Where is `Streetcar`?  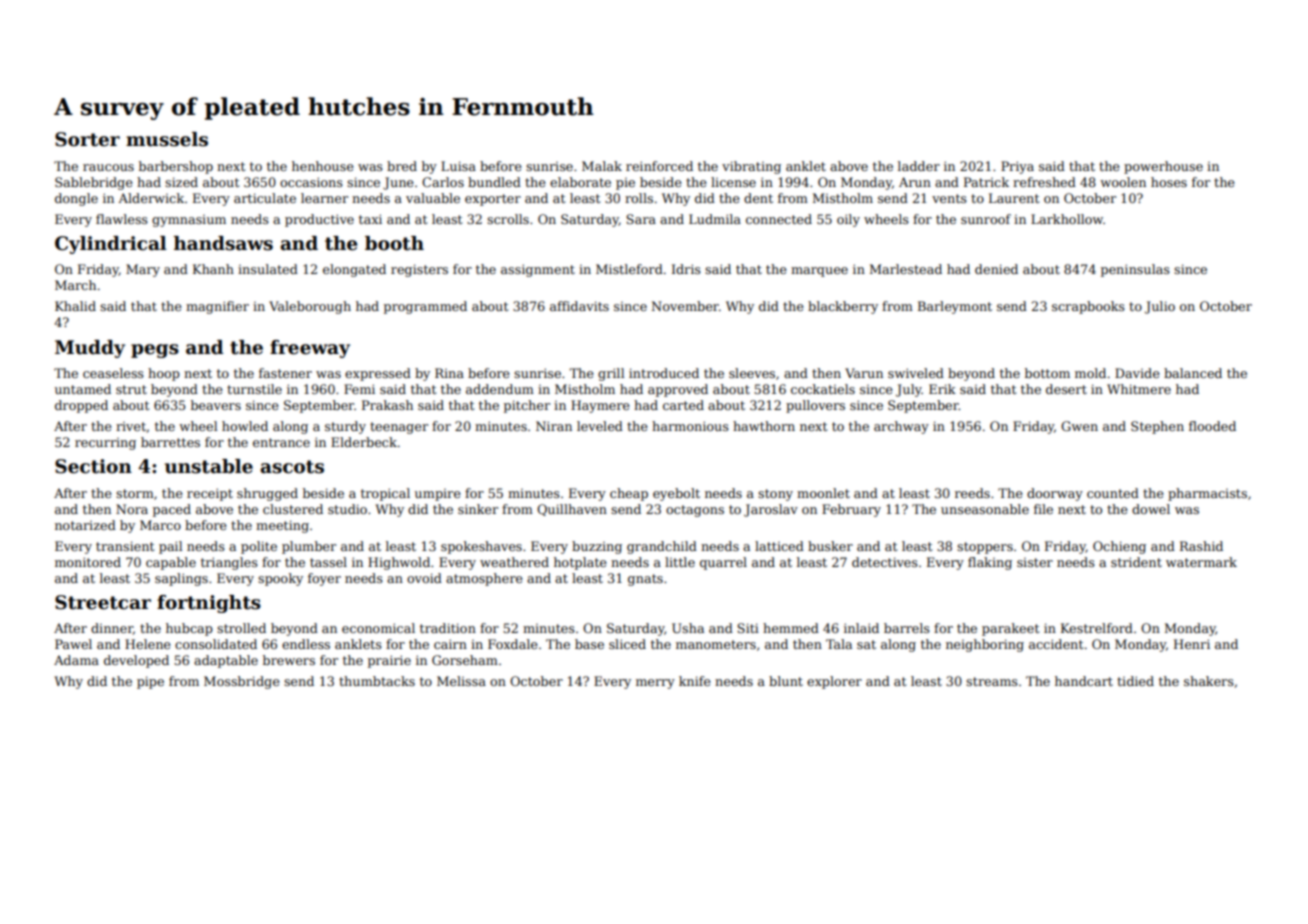
Streetcar is located at coordinates (103, 602).
